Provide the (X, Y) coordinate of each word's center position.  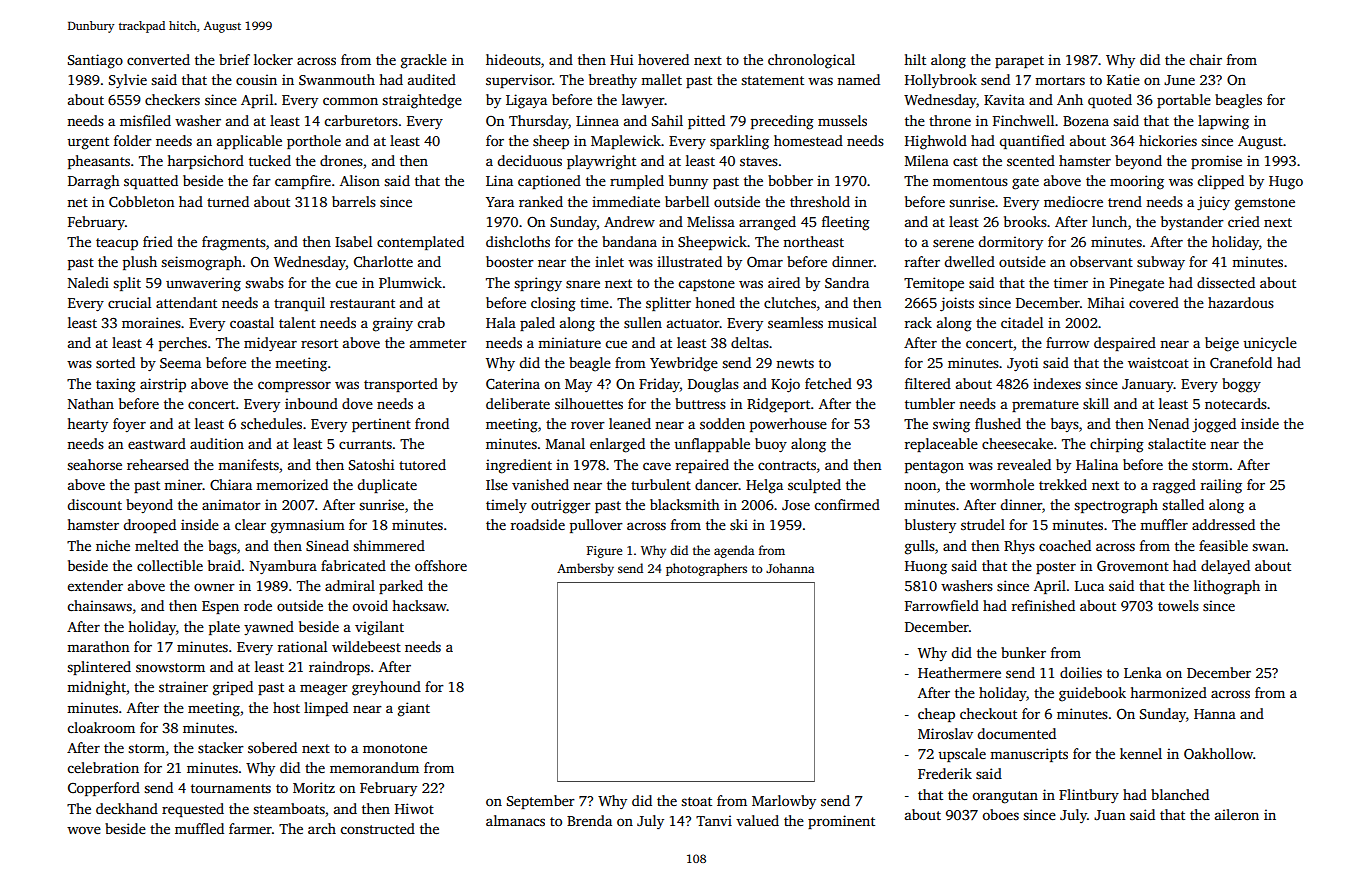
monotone (395, 748)
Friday (659, 385)
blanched (1180, 794)
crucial (129, 302)
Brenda (589, 820)
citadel (1022, 322)
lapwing (1223, 122)
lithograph (1227, 587)
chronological (811, 61)
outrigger (561, 506)
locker (273, 59)
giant (414, 709)
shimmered (389, 545)
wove (84, 830)
